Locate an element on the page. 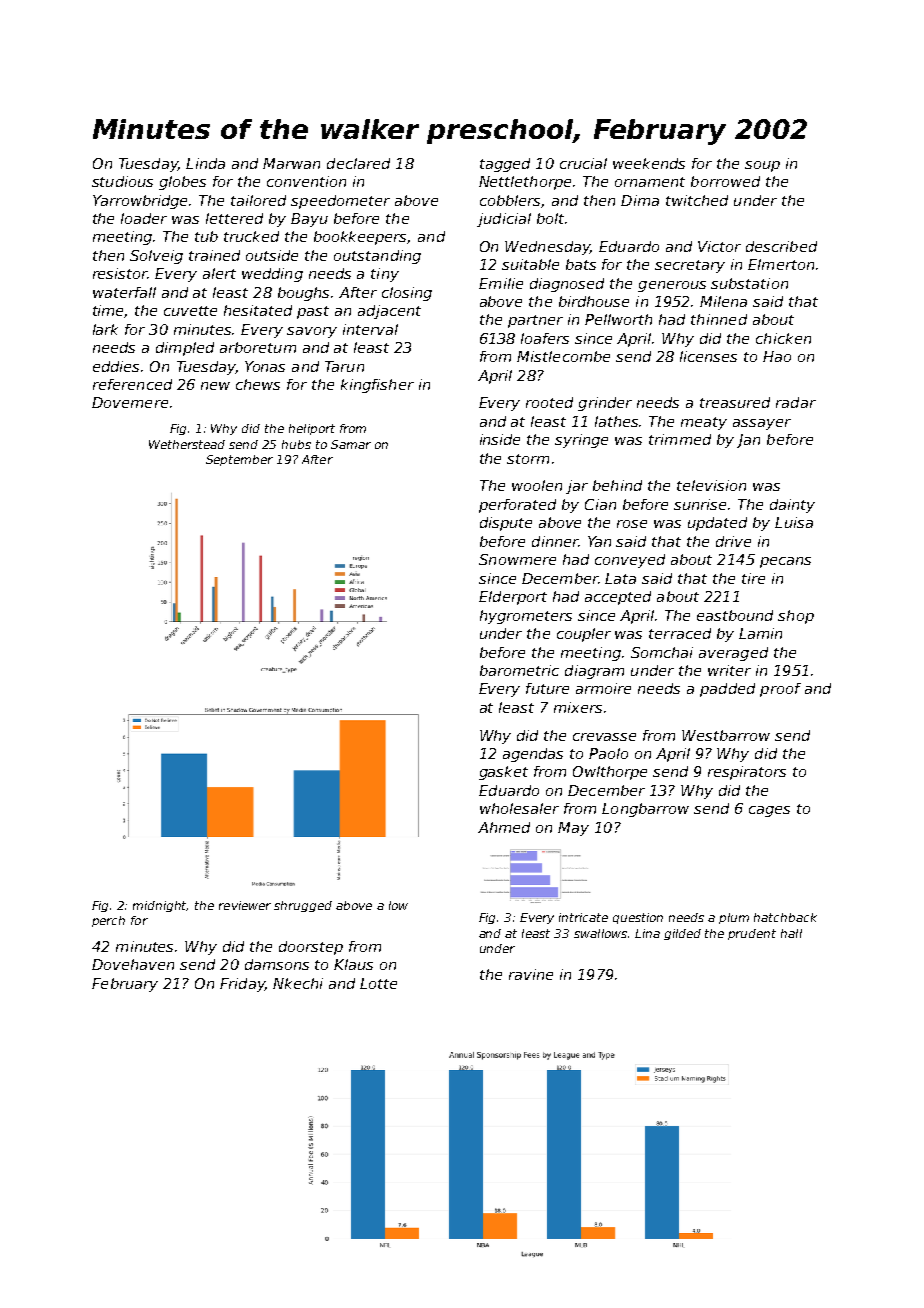 The image size is (924, 1308). ravine is located at coordinates (531, 974).
